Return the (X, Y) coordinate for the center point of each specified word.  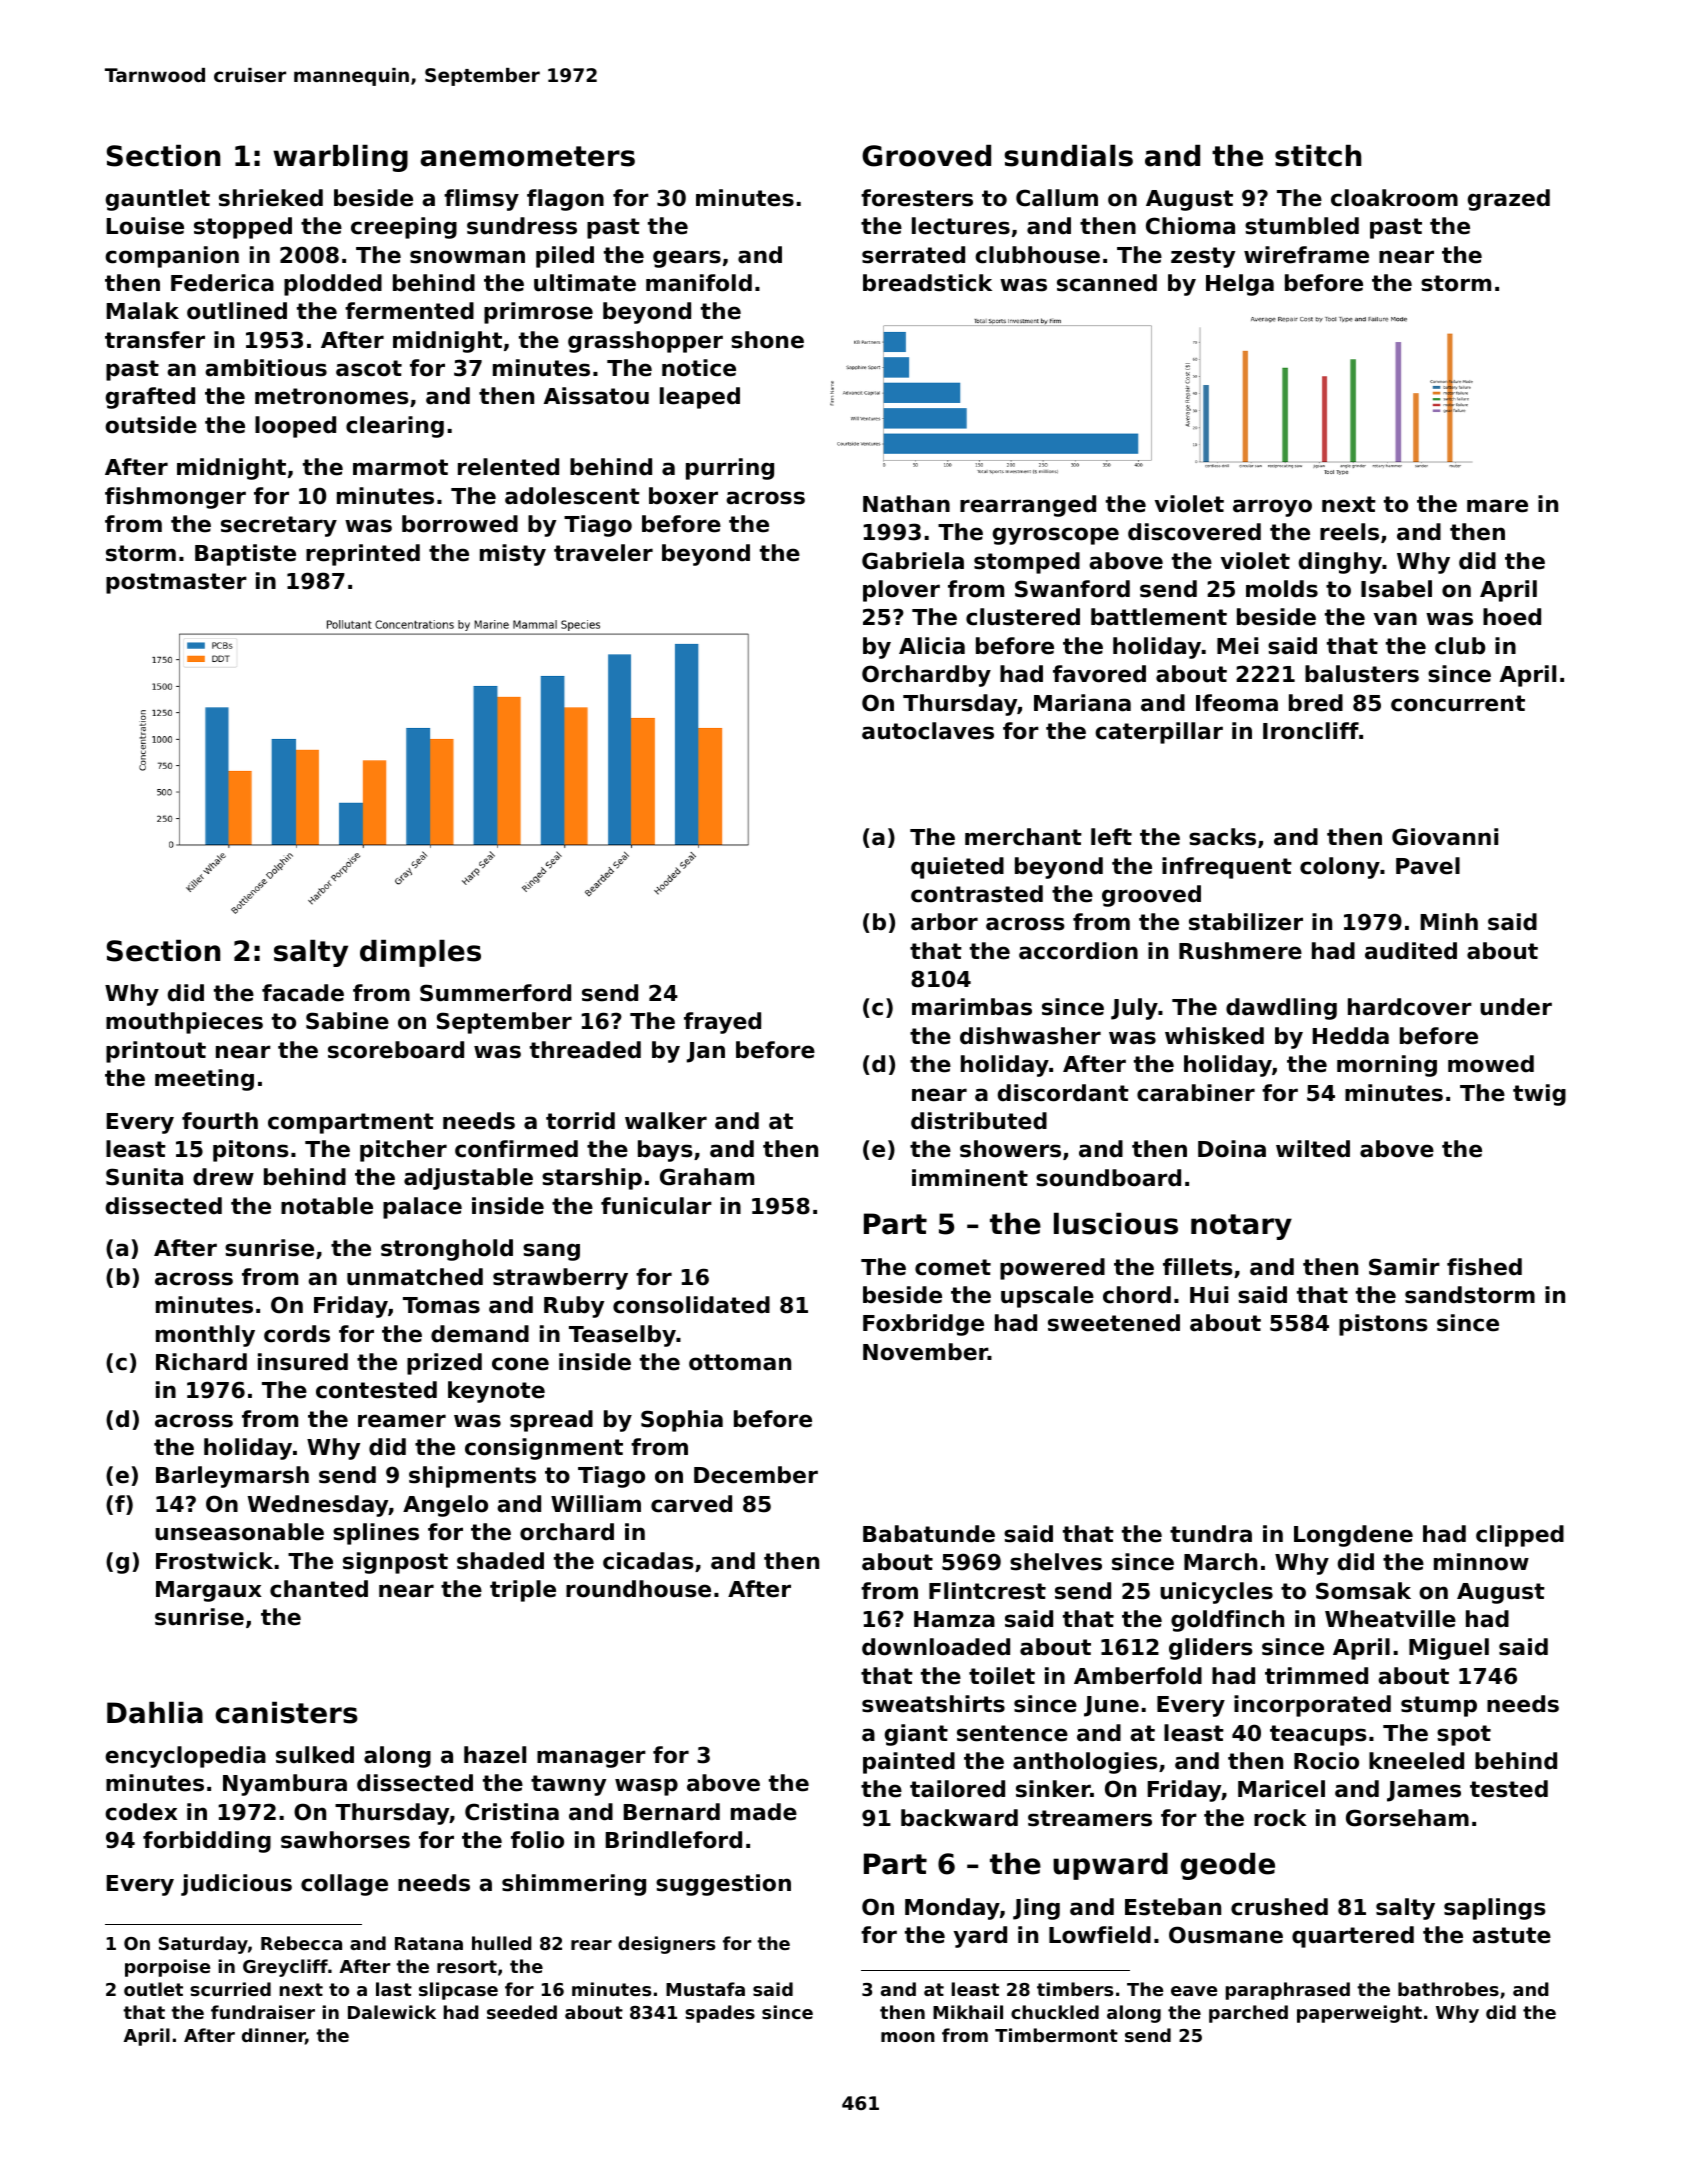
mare (1497, 506)
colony (1340, 868)
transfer (155, 340)
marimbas (972, 1007)
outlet (153, 1989)
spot (1464, 1735)
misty (513, 555)
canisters (286, 1713)
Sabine (347, 1021)
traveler (603, 553)
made (764, 1812)
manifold (699, 283)
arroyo (1272, 508)
